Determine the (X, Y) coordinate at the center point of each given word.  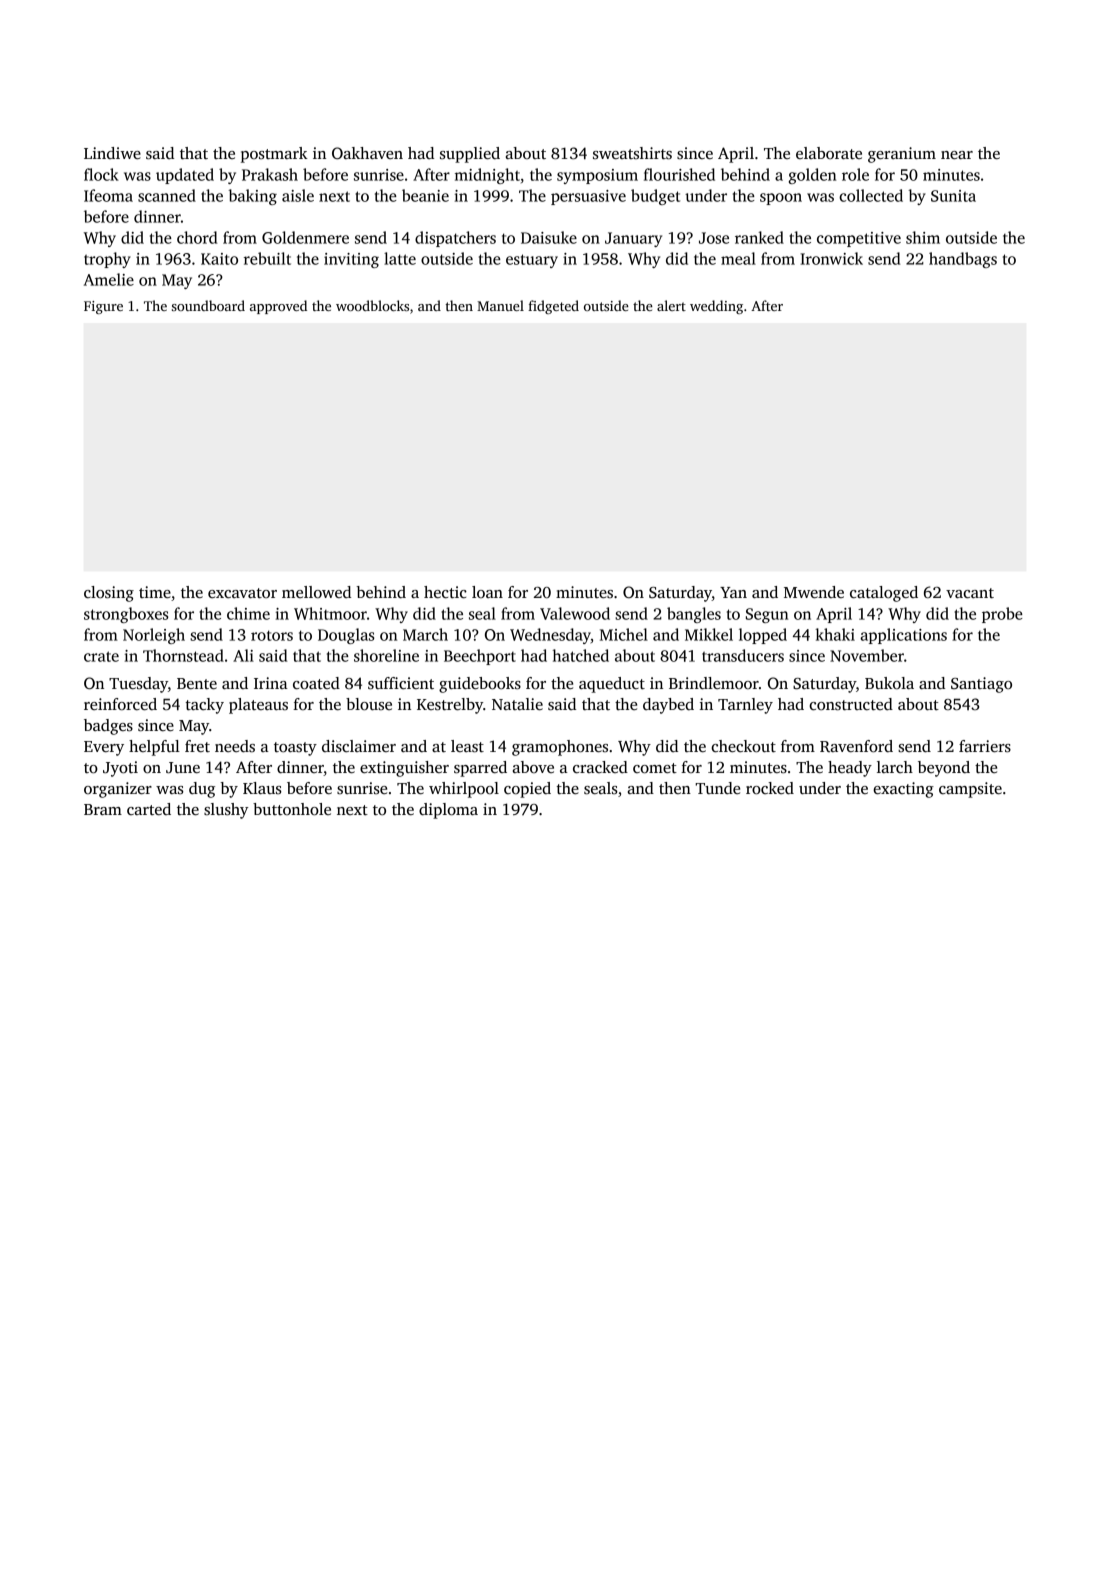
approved (278, 307)
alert (671, 305)
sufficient (401, 683)
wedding (716, 307)
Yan (733, 592)
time (155, 592)
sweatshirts (632, 153)
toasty (295, 749)
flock (101, 174)
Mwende (814, 592)
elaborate (829, 153)
